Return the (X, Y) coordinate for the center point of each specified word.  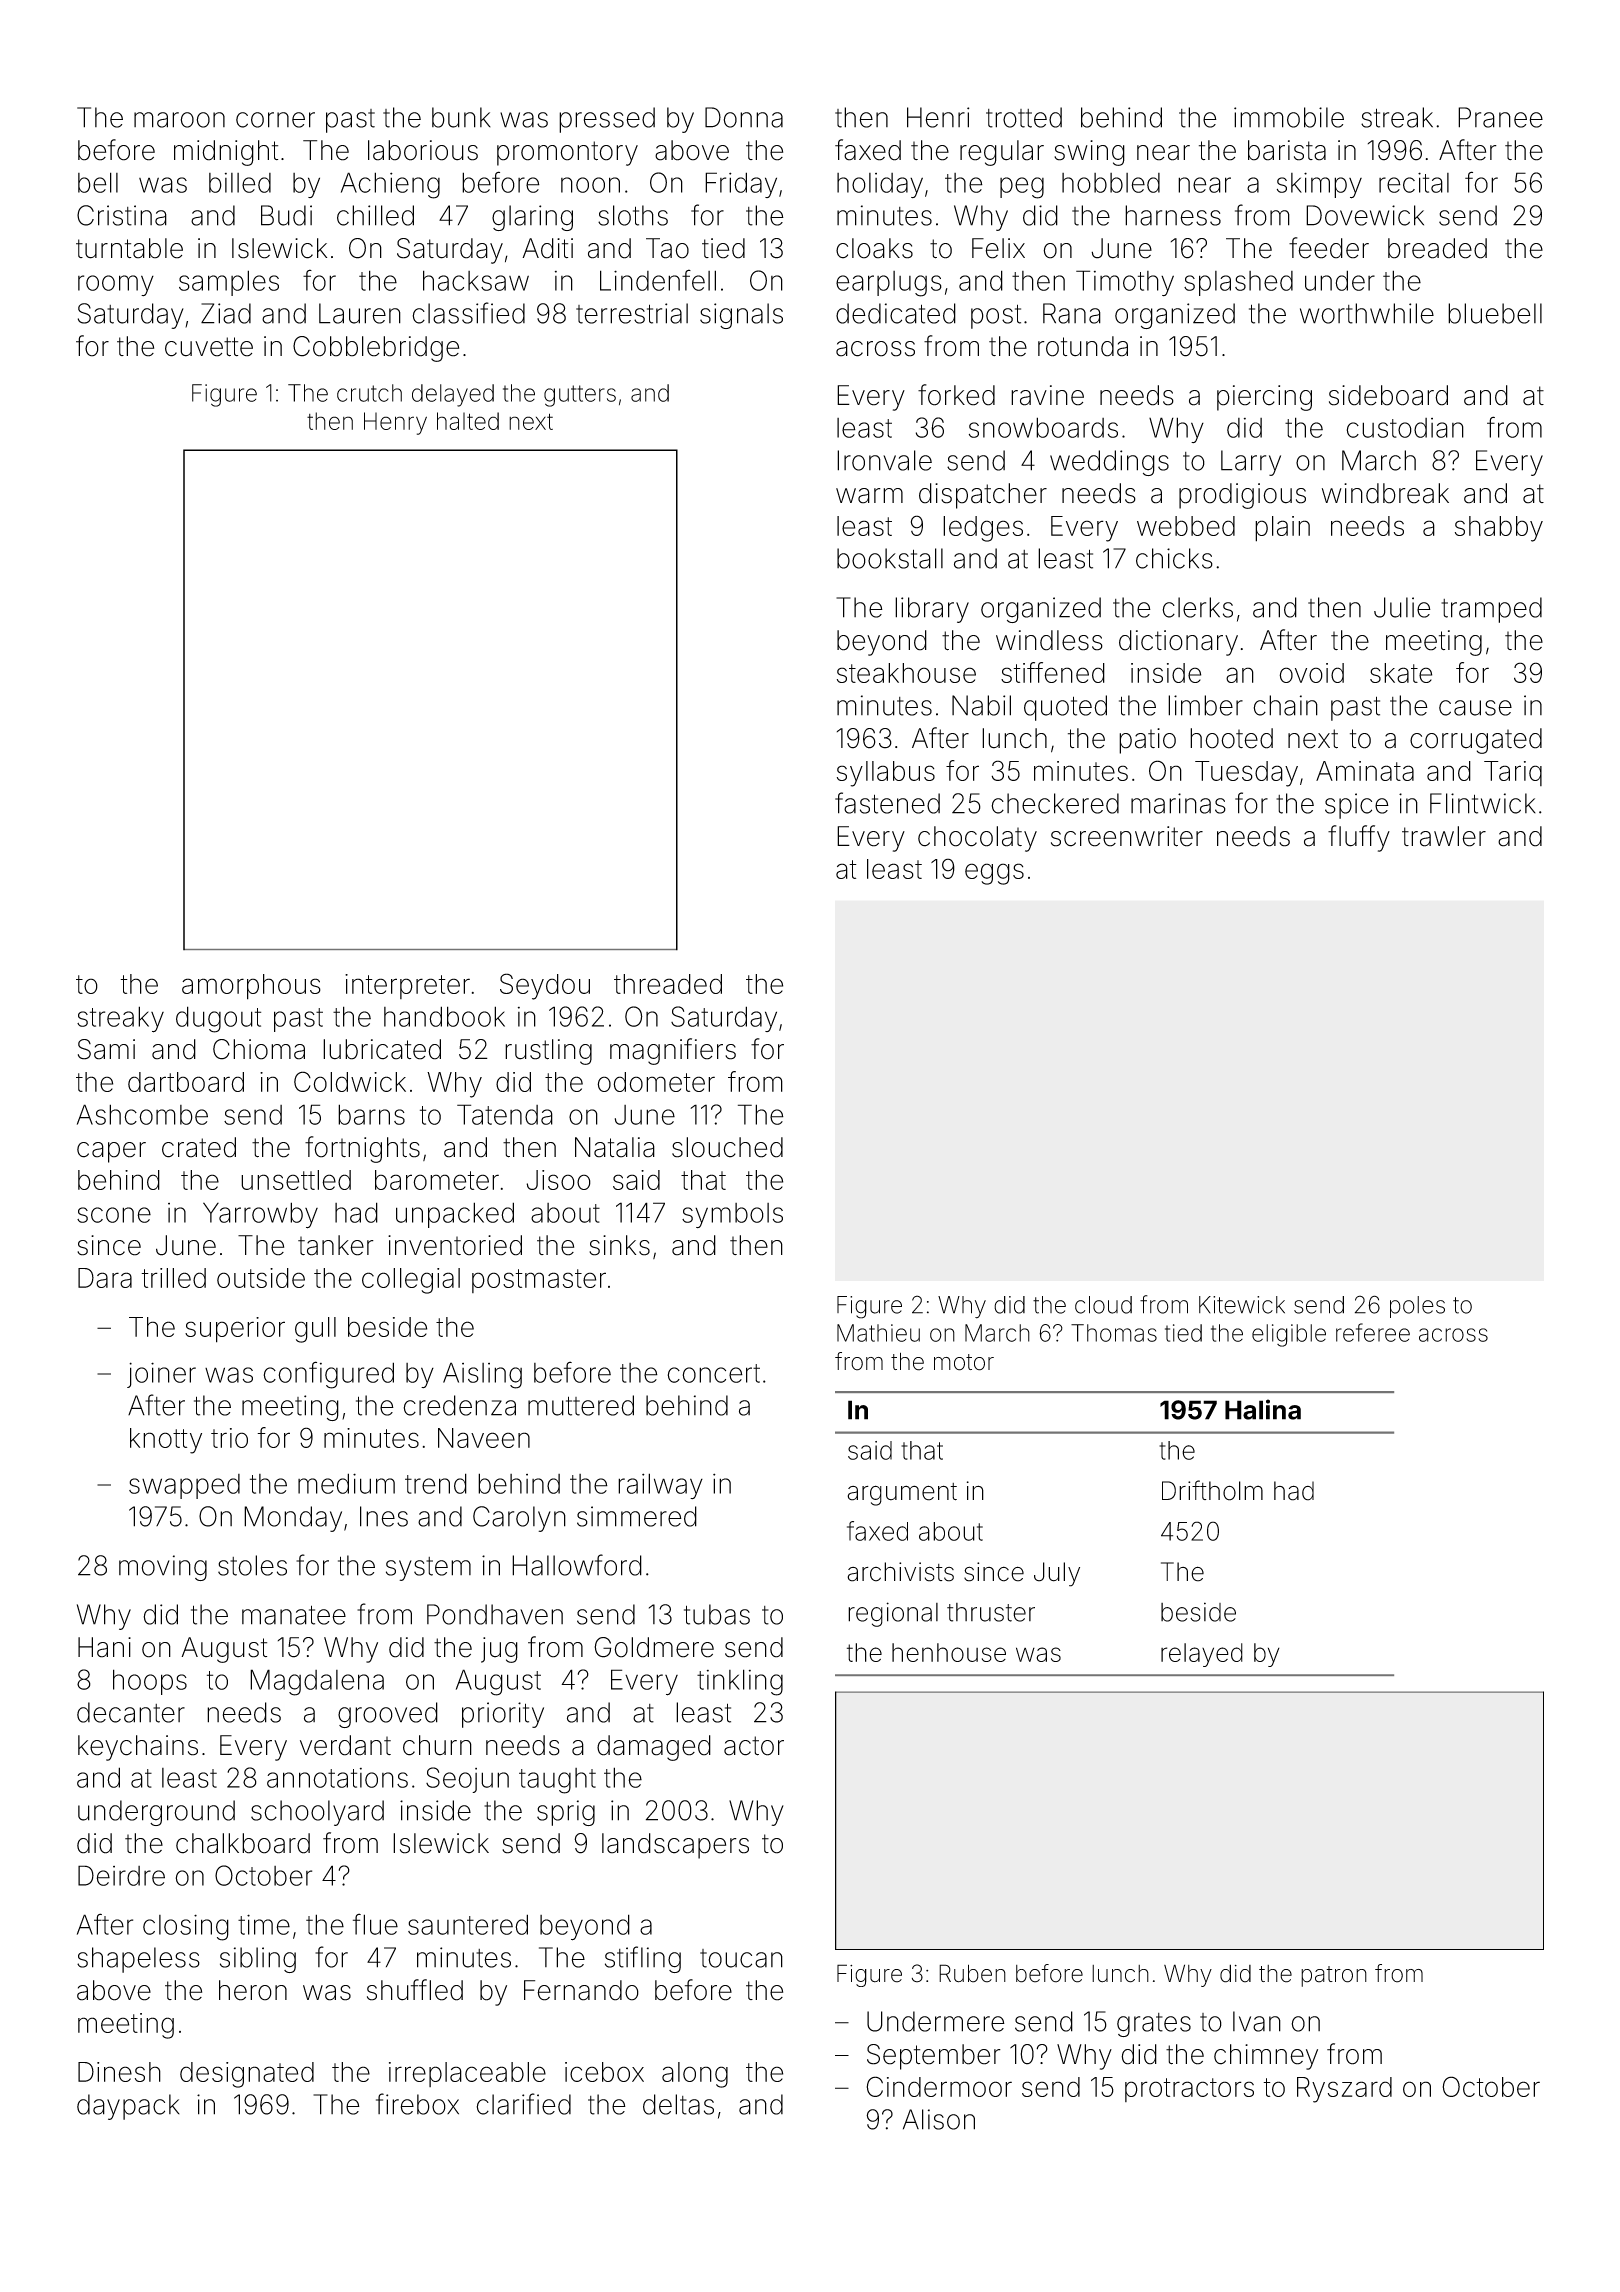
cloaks (874, 248)
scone (114, 1215)
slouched (727, 1147)
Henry (395, 423)
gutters (580, 396)
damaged (654, 1748)
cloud (1103, 1305)
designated (247, 2075)
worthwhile (1367, 313)
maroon (179, 120)
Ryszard (1344, 2090)
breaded (1437, 248)
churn (437, 1745)
